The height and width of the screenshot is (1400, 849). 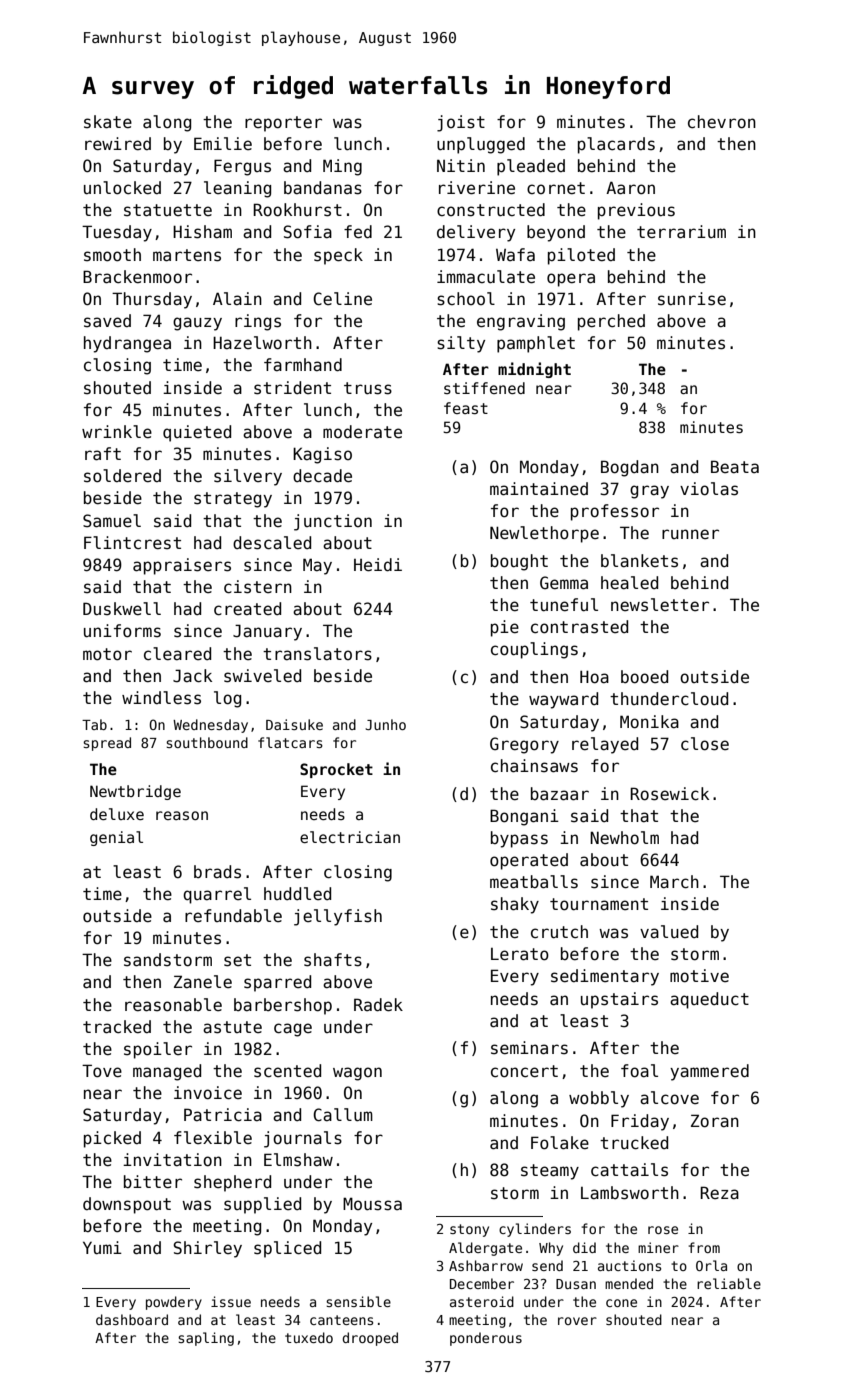 What do you see at coordinates (674, 882) in the screenshot?
I see `March` at bounding box center [674, 882].
